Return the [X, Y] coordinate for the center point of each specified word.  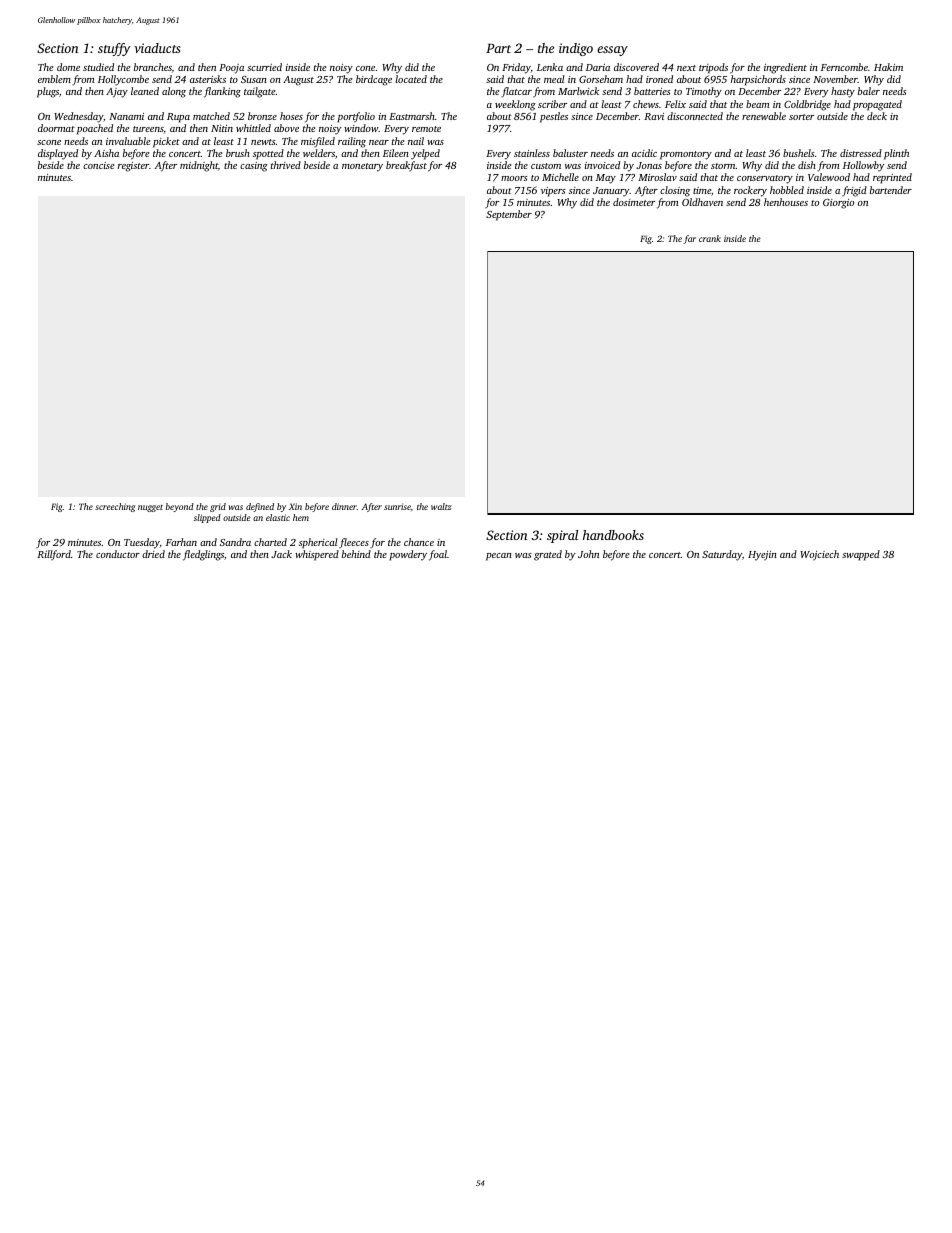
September [509, 215]
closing [675, 191]
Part [498, 48]
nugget [150, 508]
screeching [115, 507]
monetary [362, 167]
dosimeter [634, 202]
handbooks [613, 535]
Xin [295, 506]
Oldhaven [702, 202]
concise [98, 165]
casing [254, 167]
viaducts [157, 48]
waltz [441, 506]
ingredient [785, 68]
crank [710, 238]
